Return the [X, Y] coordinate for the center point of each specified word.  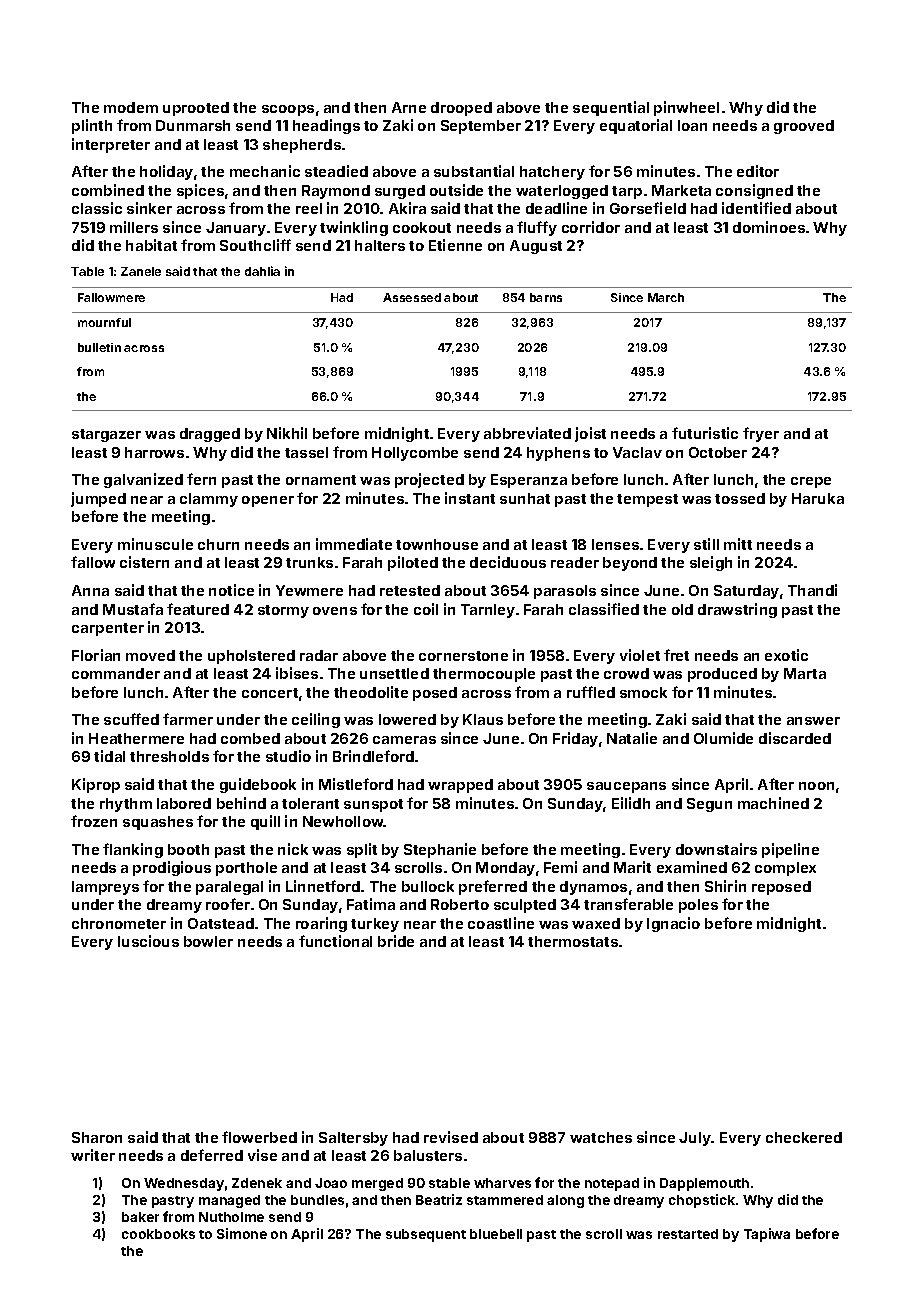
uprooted [196, 109]
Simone [242, 1233]
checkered [804, 1137]
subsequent [426, 1235]
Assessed [412, 297]
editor [758, 171]
